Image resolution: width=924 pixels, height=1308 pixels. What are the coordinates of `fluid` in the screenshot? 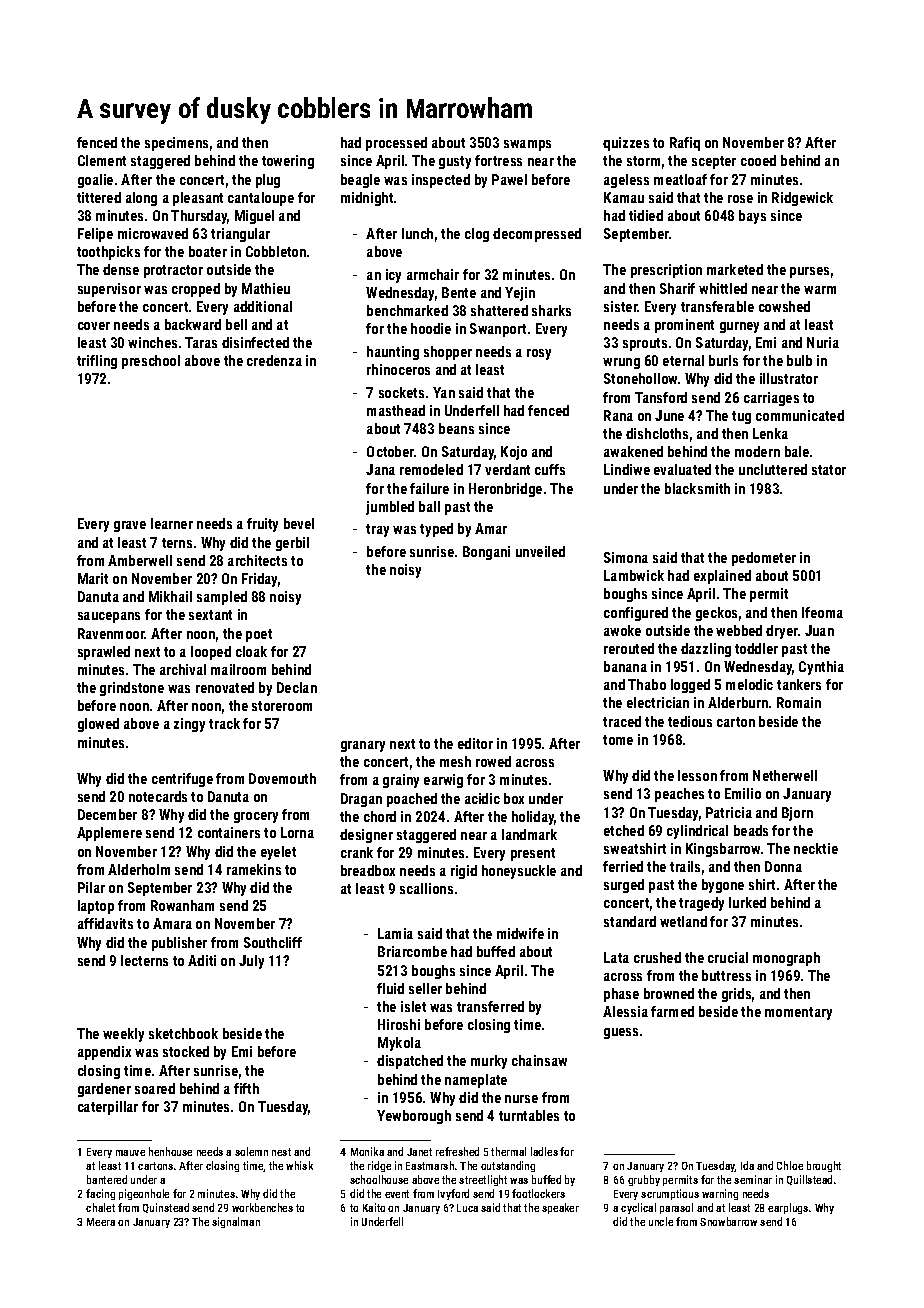 It's located at (390, 988).
